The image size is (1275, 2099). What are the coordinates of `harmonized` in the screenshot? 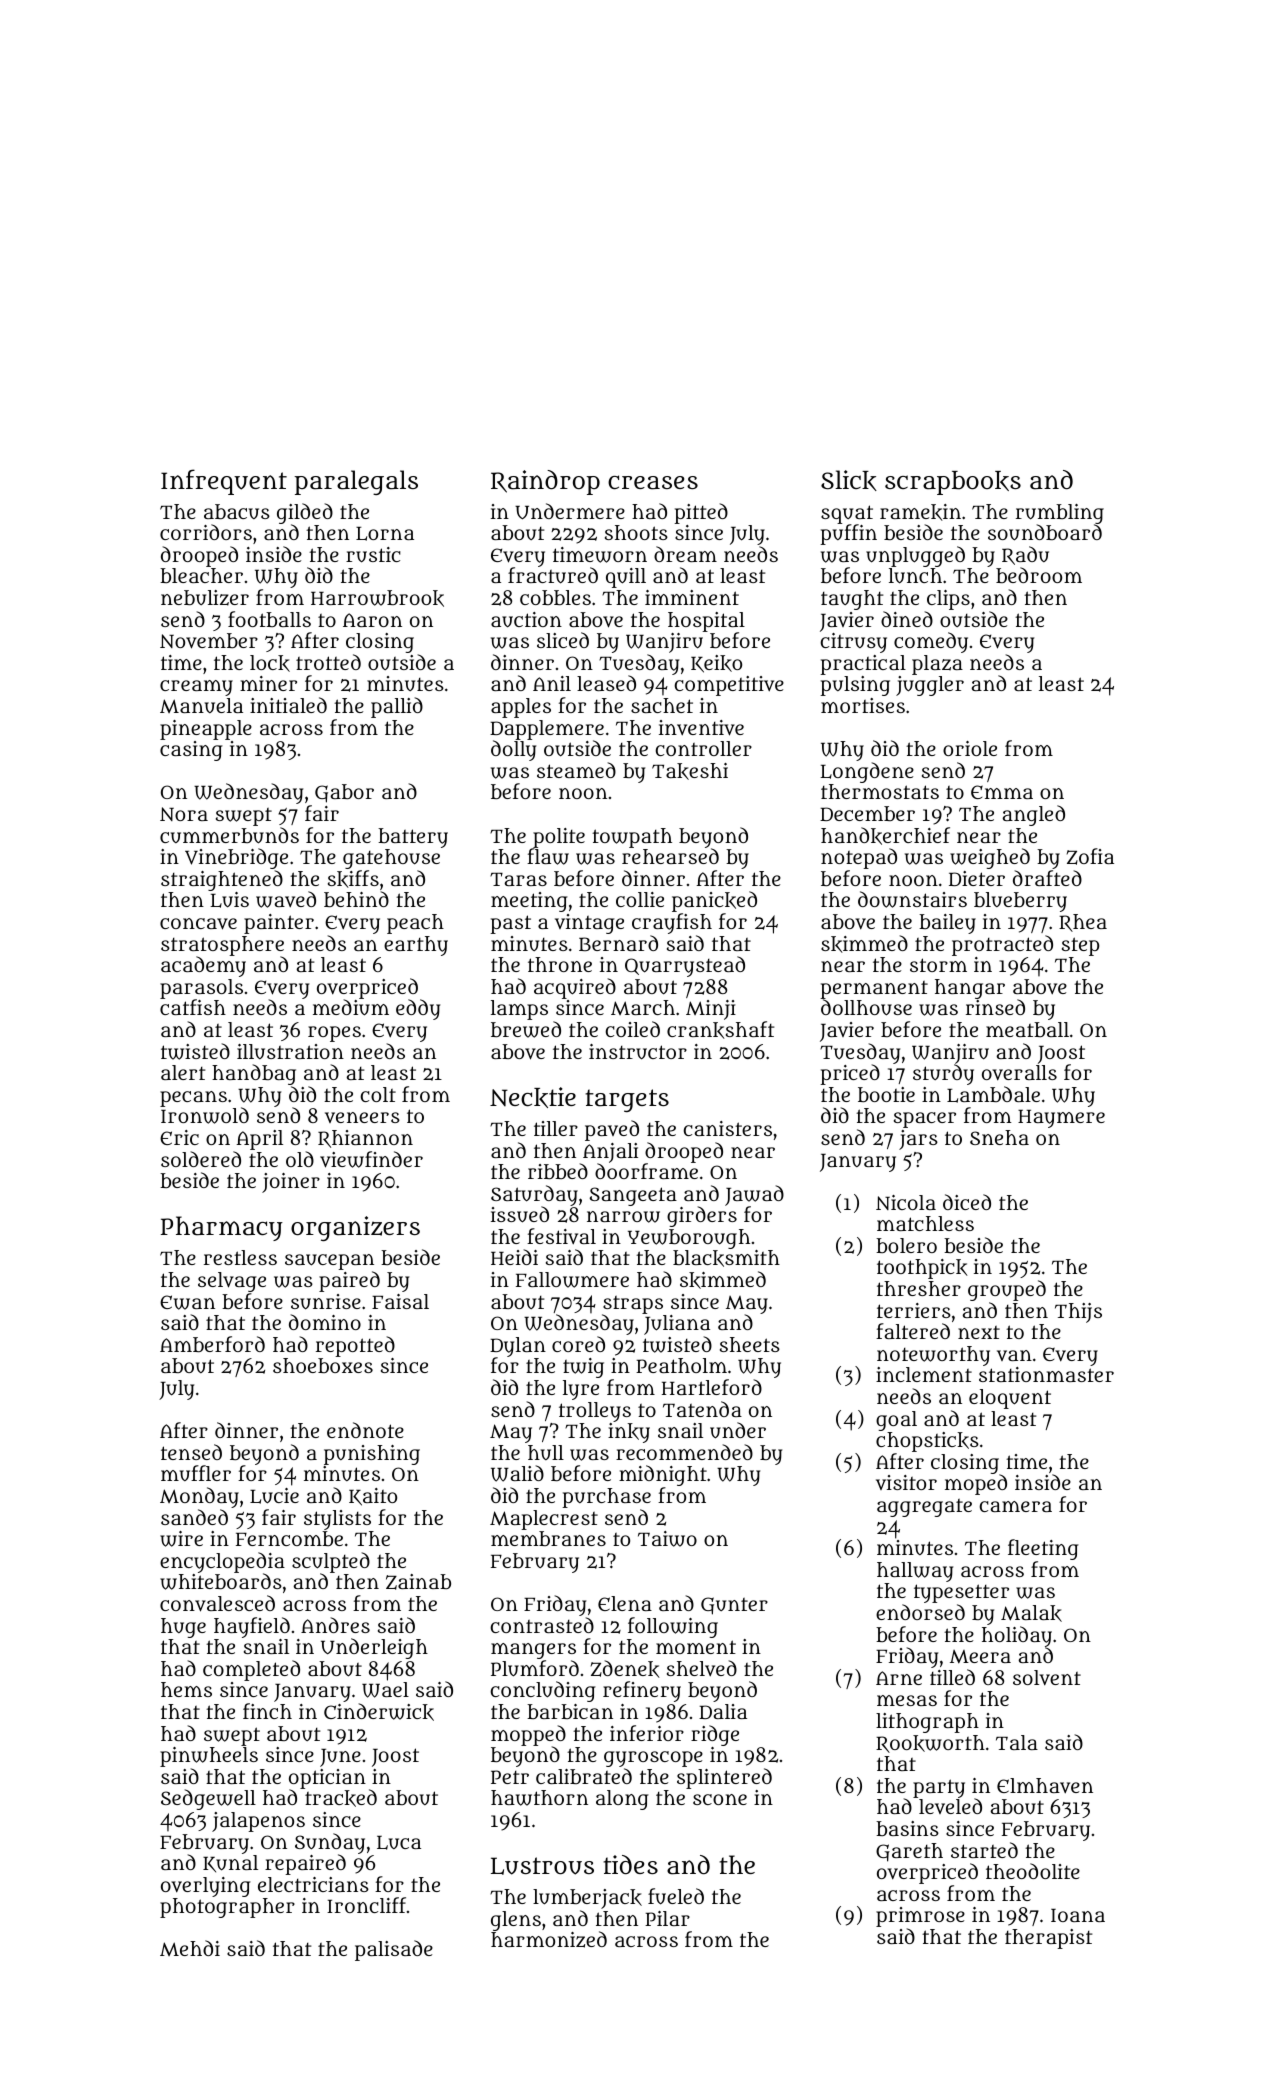 It's located at (549, 1940).
